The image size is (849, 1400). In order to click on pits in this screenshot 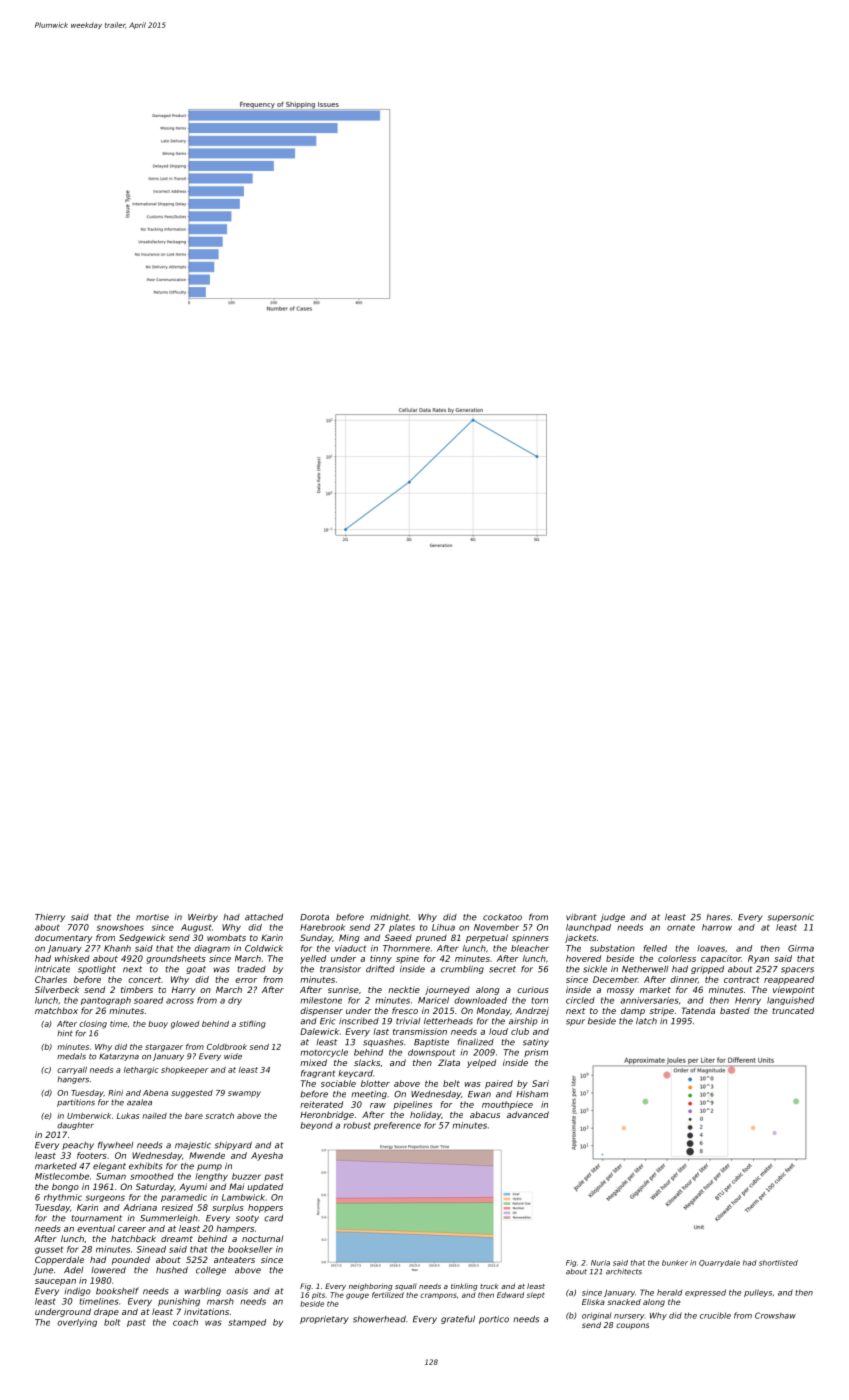, I will do `click(318, 1295)`.
